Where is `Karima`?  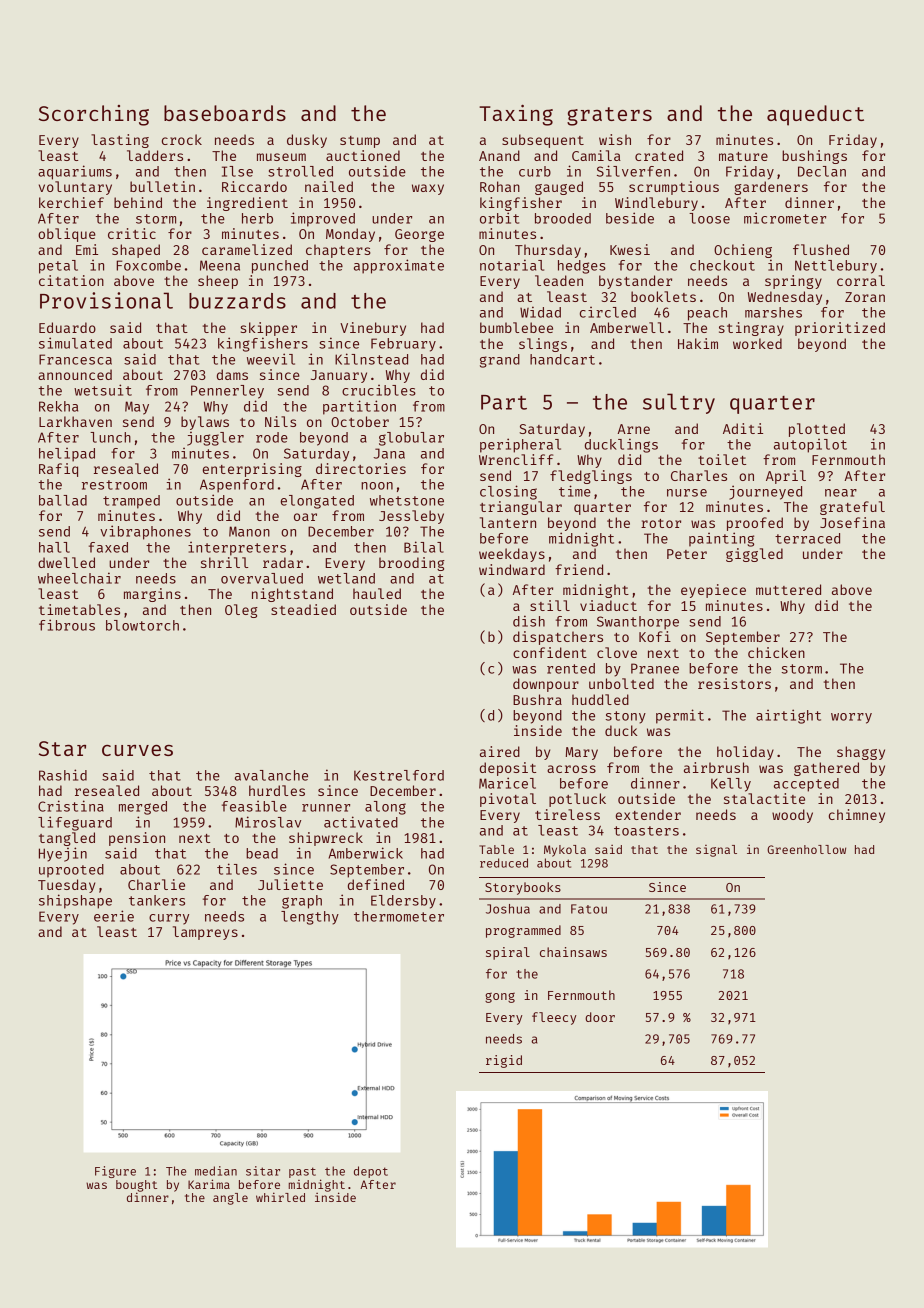 Karima is located at coordinates (209, 1184).
